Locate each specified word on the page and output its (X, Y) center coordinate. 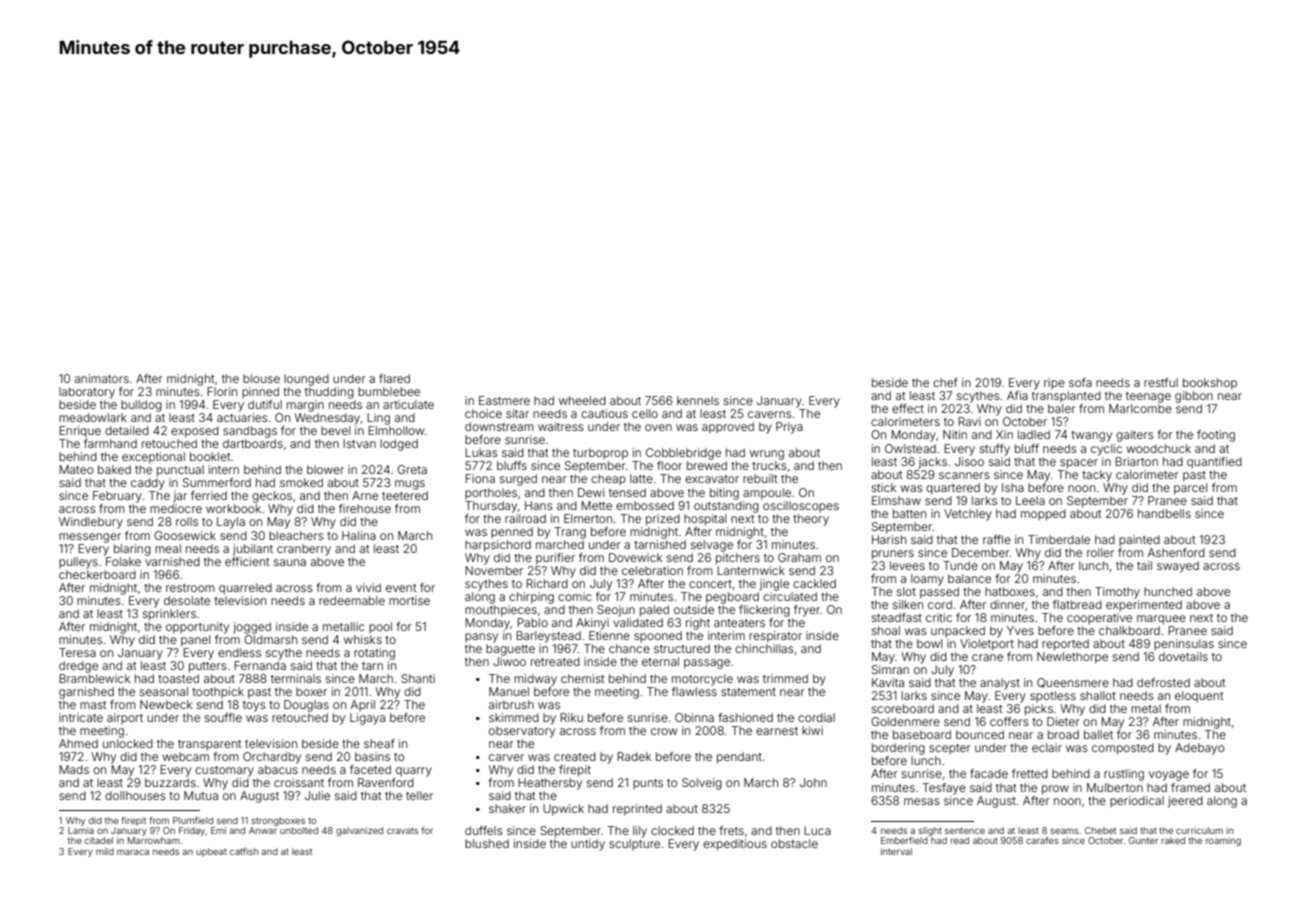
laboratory (87, 393)
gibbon (1194, 397)
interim (726, 635)
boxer (311, 691)
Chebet (1100, 830)
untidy (588, 845)
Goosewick (185, 535)
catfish (244, 851)
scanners (964, 475)
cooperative (1099, 618)
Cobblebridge (683, 454)
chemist (582, 678)
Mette (596, 505)
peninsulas (1184, 644)
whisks (363, 639)
